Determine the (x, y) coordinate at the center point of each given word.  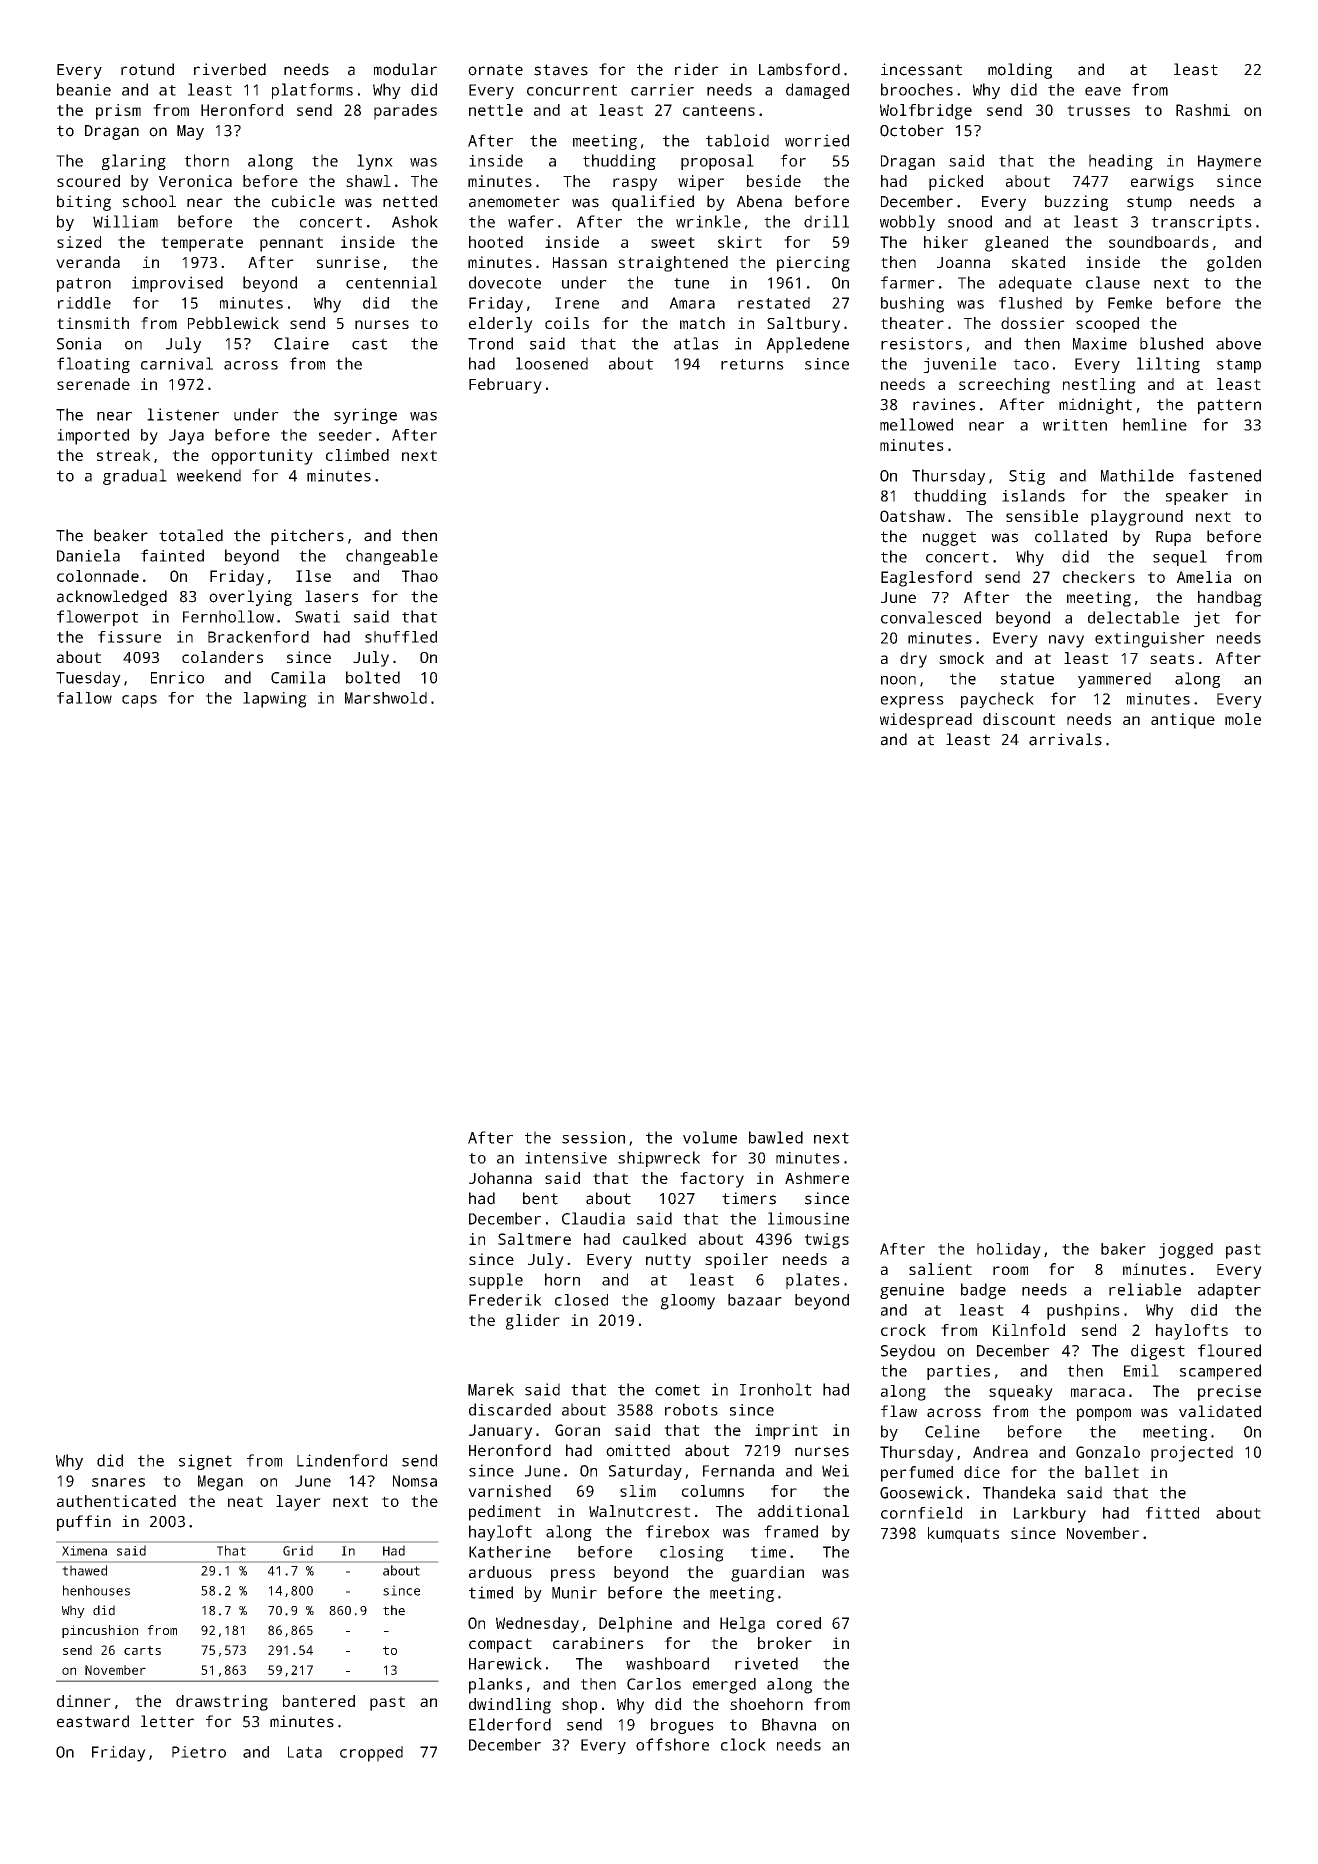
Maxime (1100, 343)
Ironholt (776, 1389)
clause (1113, 282)
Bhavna (789, 1724)
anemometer (514, 202)
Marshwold (386, 698)
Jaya (186, 437)
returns (752, 364)
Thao (420, 576)
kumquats (963, 1535)
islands (1033, 495)
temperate (202, 244)
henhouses (96, 1590)
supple (496, 1281)
